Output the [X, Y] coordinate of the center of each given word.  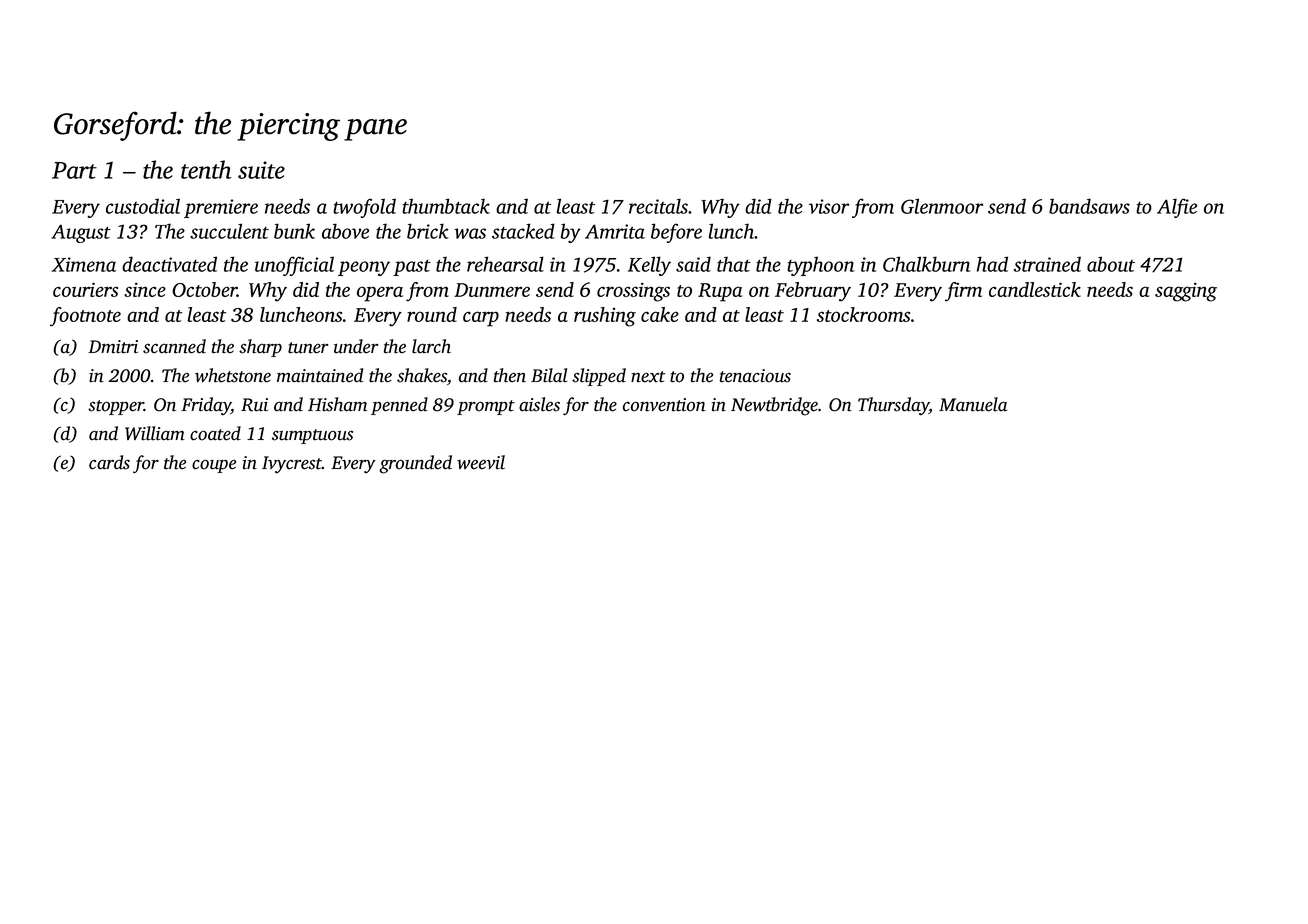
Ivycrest [292, 464]
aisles [539, 404]
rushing [605, 317]
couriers [85, 289]
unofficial [294, 266]
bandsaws [1089, 206]
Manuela [973, 404]
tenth [206, 169]
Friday [206, 406]
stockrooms [863, 314]
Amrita [615, 231]
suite [261, 170]
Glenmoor [942, 206]
